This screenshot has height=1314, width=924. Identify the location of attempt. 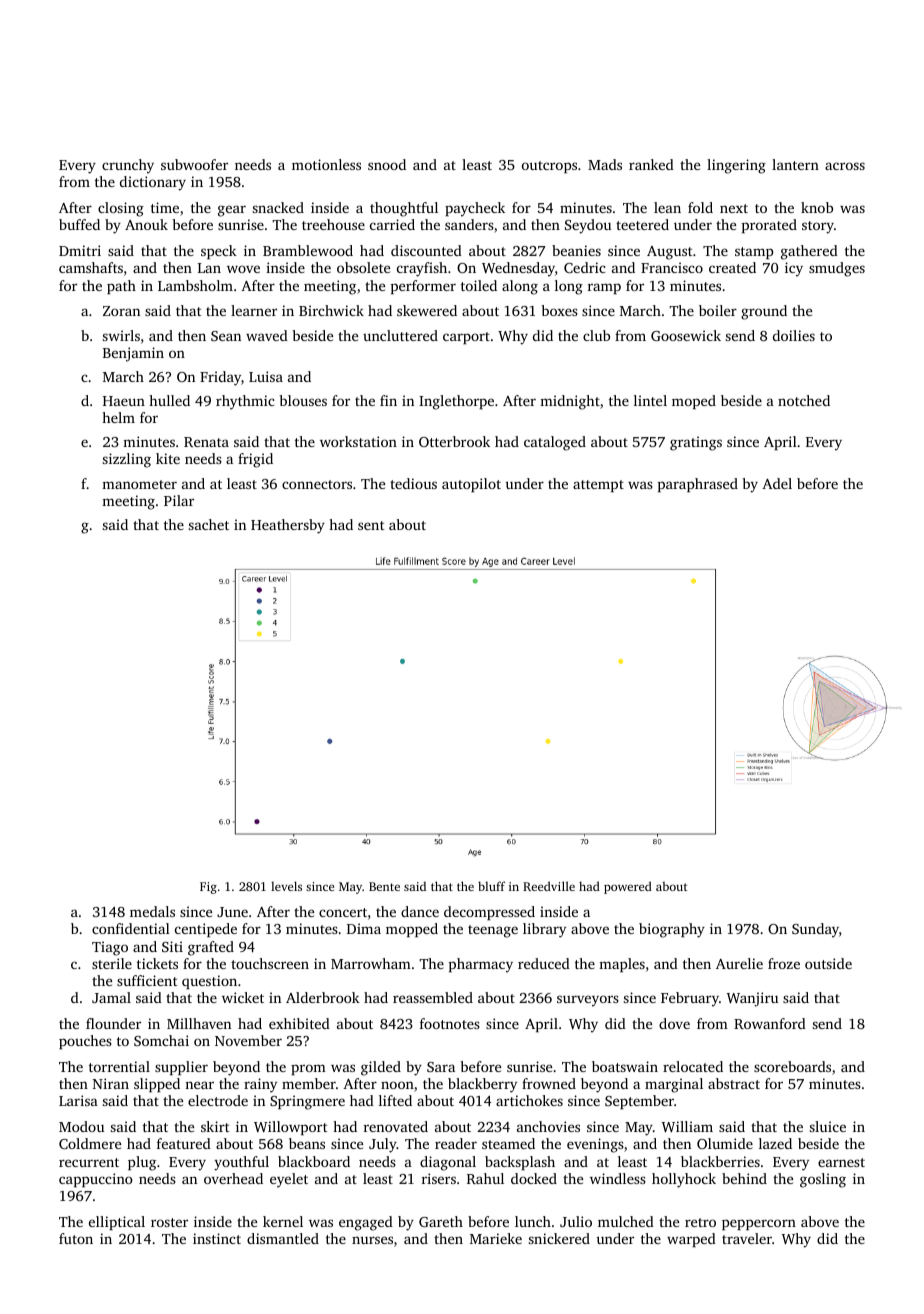
(598, 486).
